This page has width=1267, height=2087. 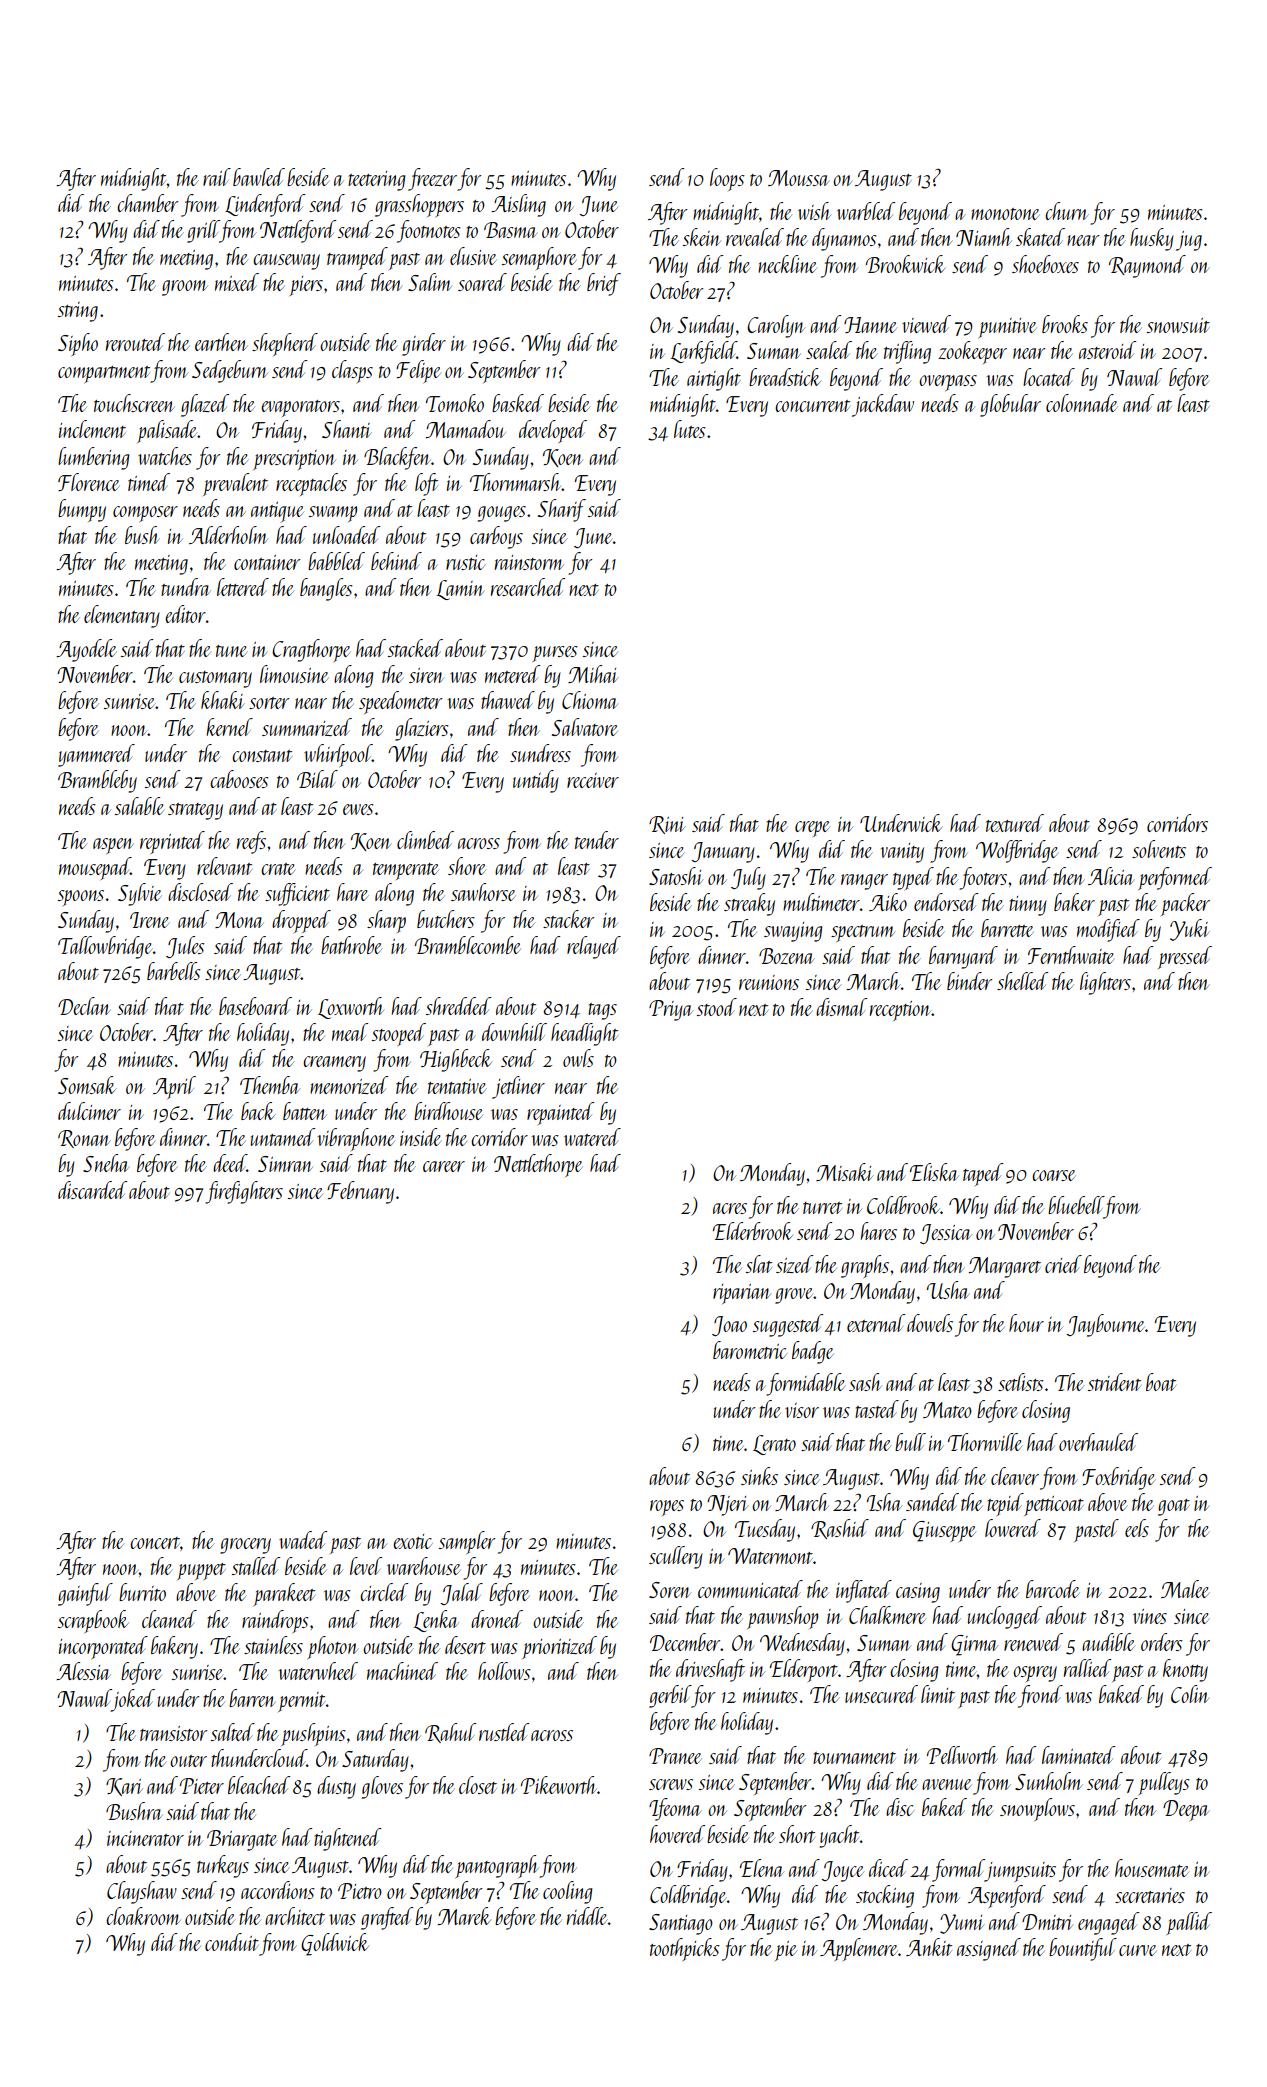 What do you see at coordinates (237, 282) in the page?
I see `mixed` at bounding box center [237, 282].
